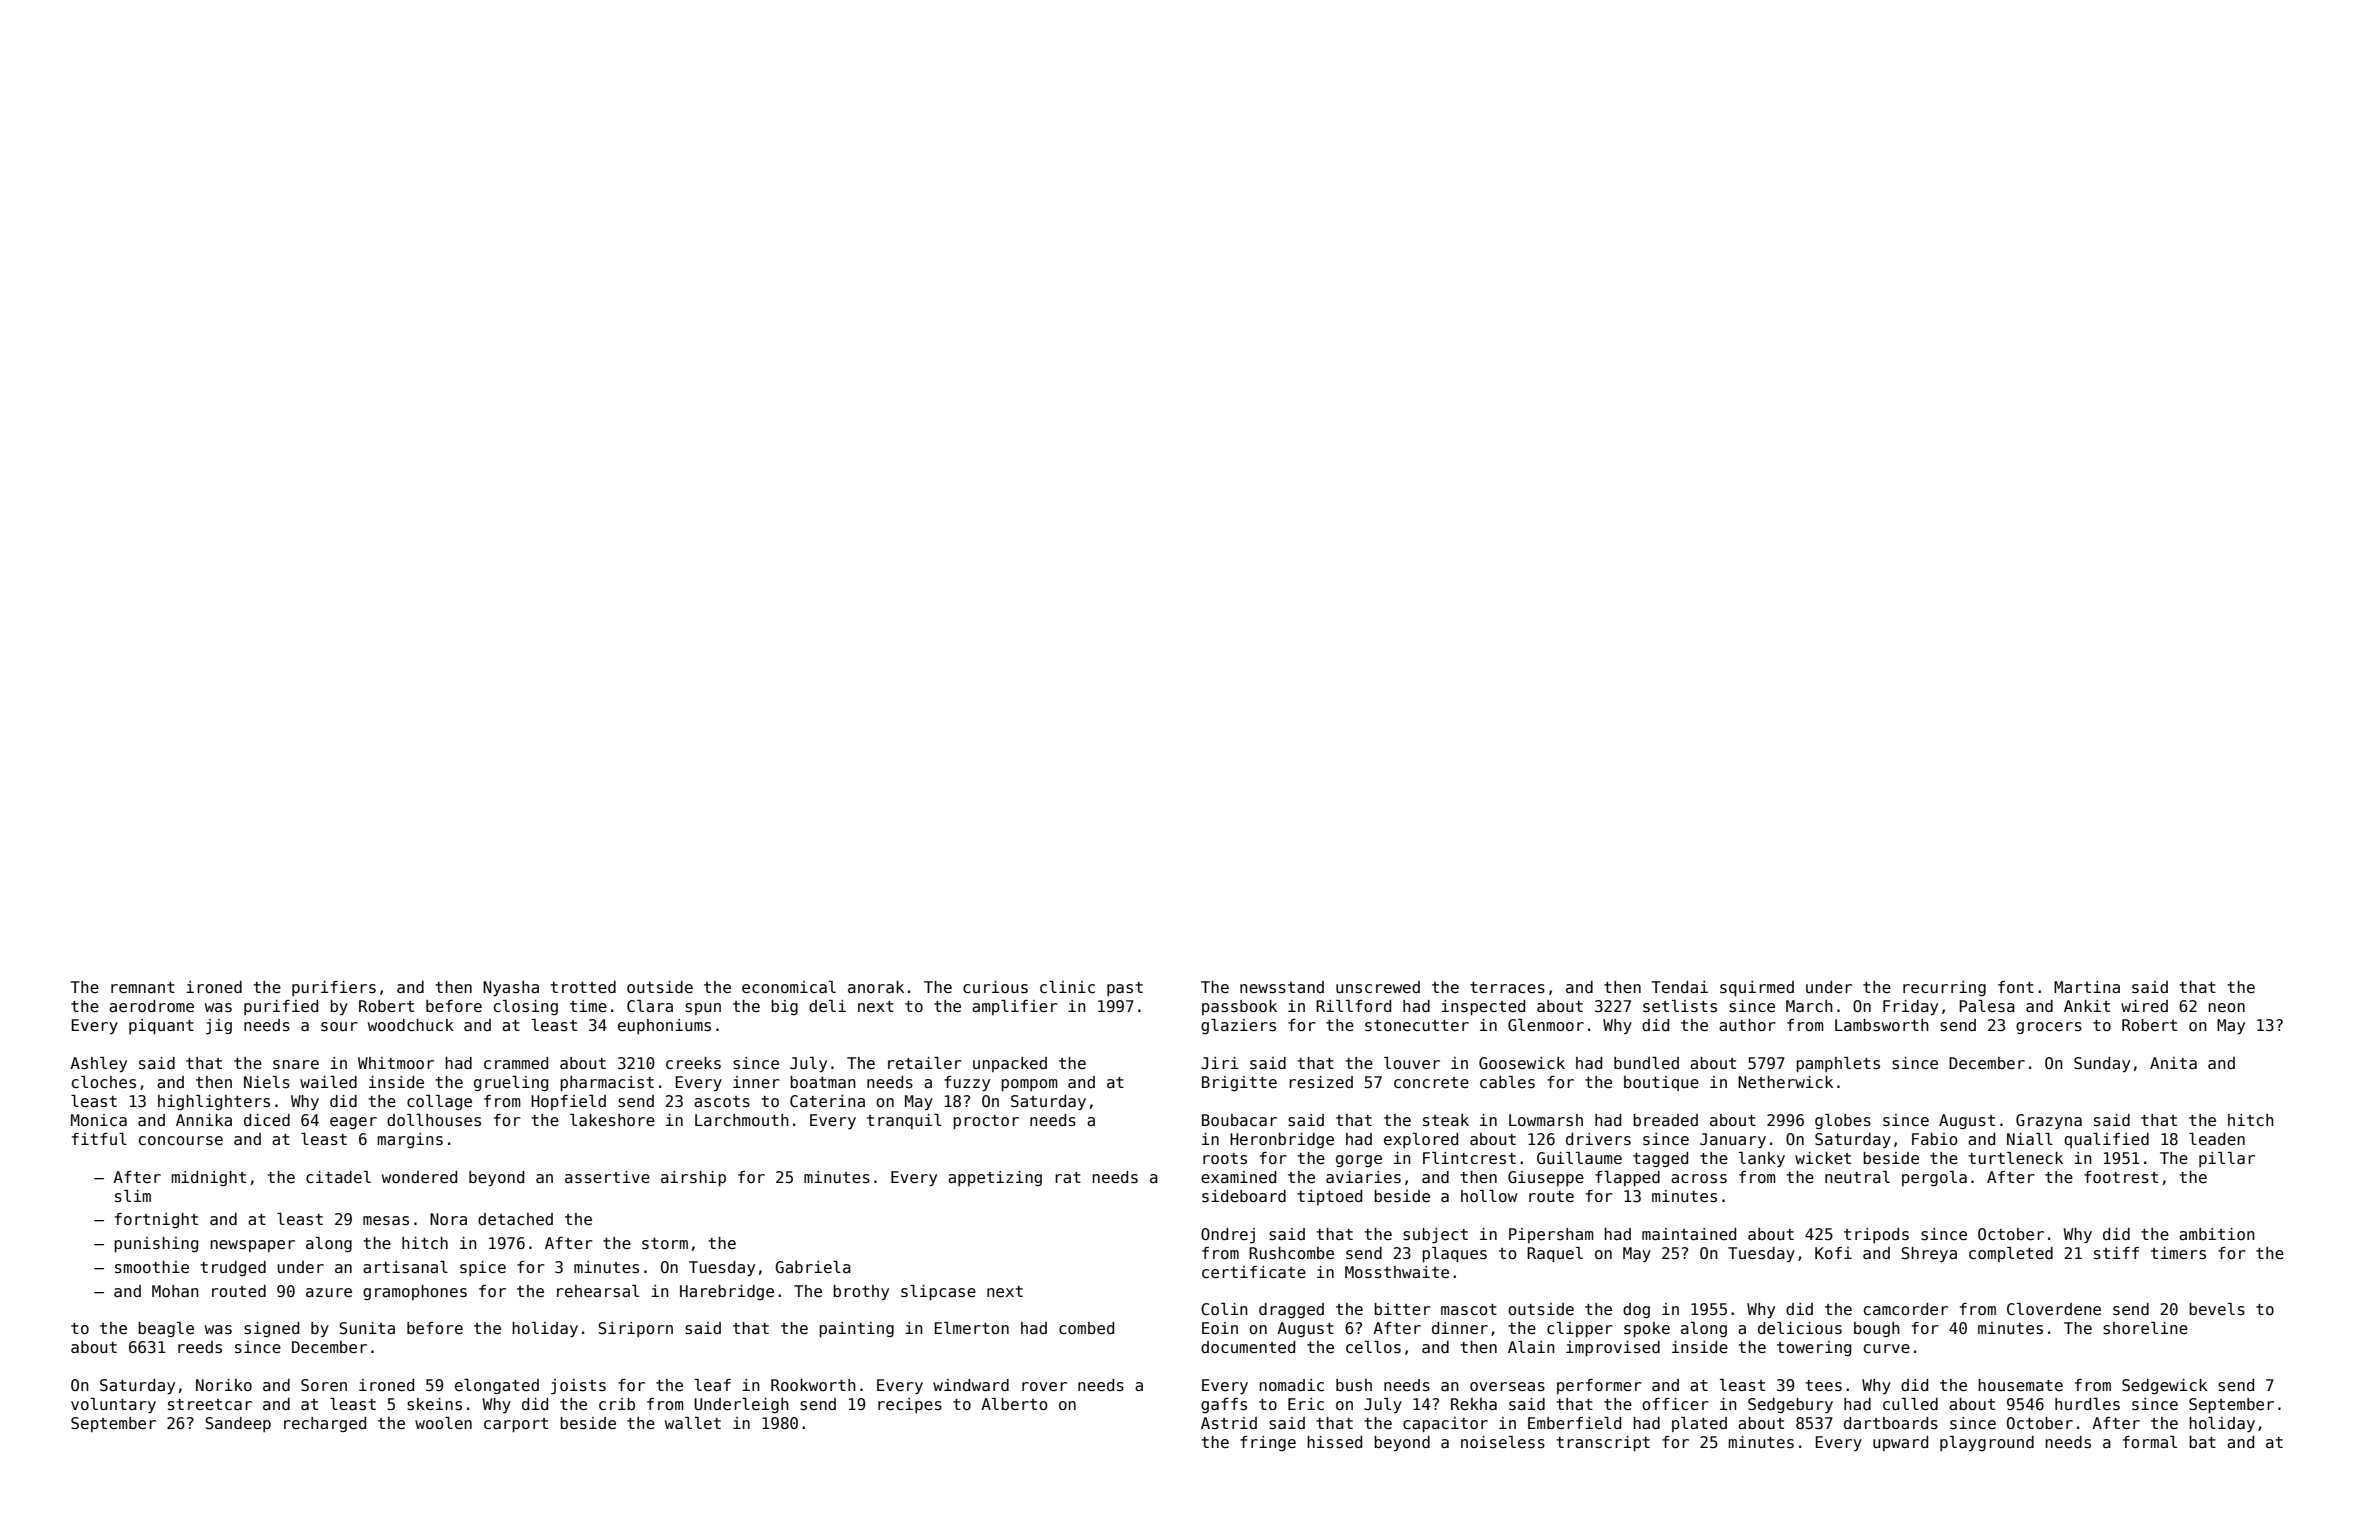  Describe the element at coordinates (2087, 987) in the image. I see `Martina` at that location.
